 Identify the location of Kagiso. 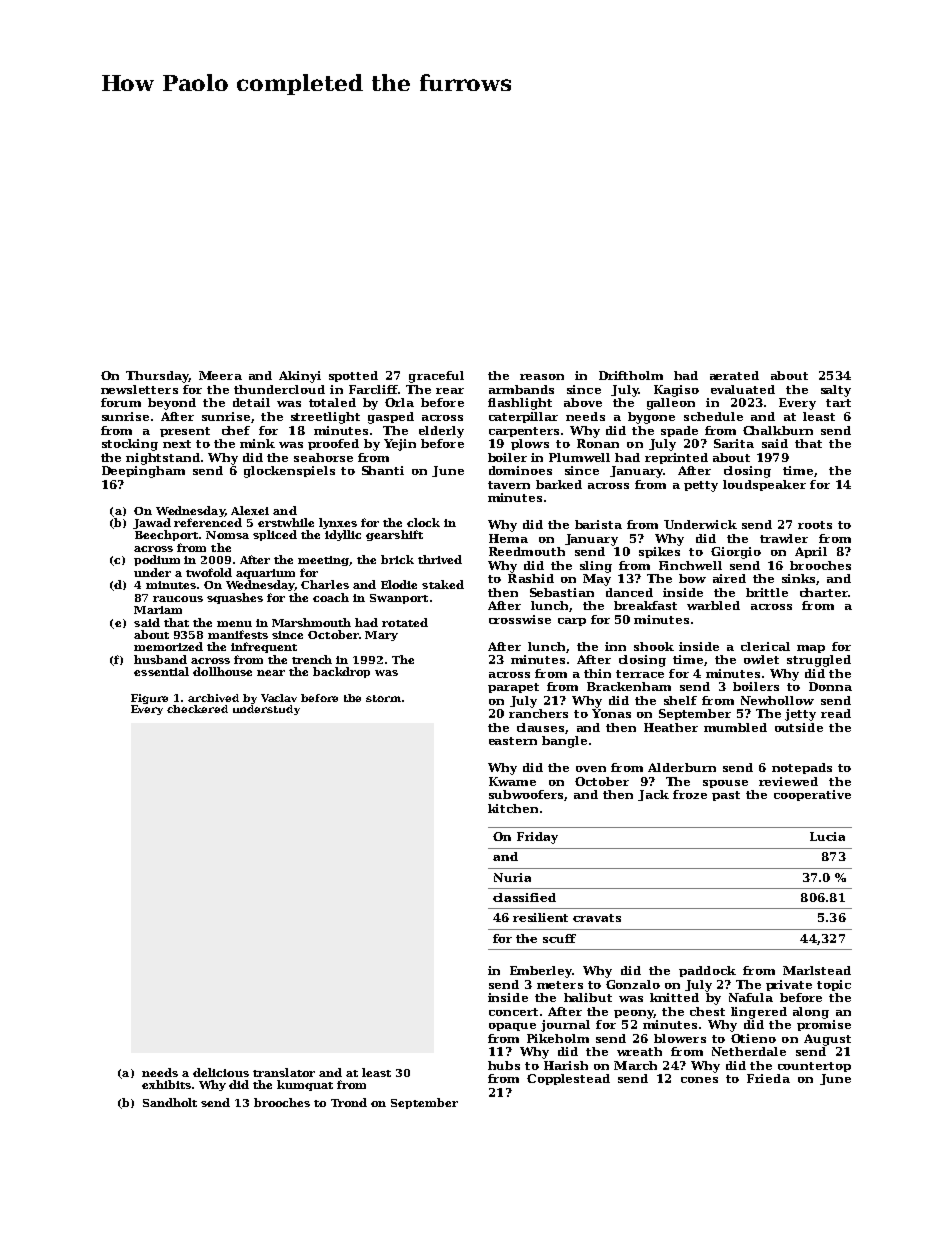
(676, 391).
